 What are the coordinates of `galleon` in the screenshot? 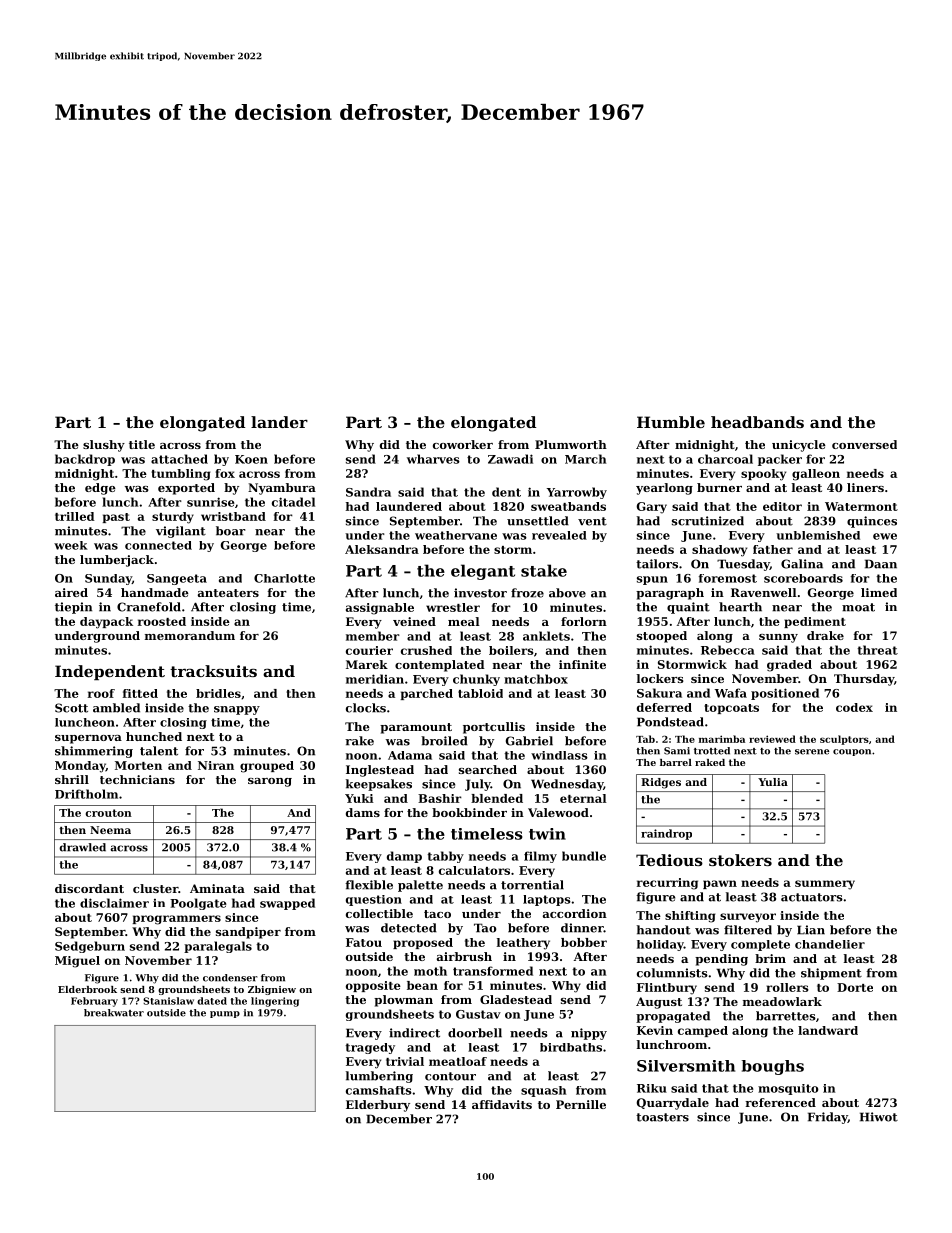 It's located at (816, 475).
